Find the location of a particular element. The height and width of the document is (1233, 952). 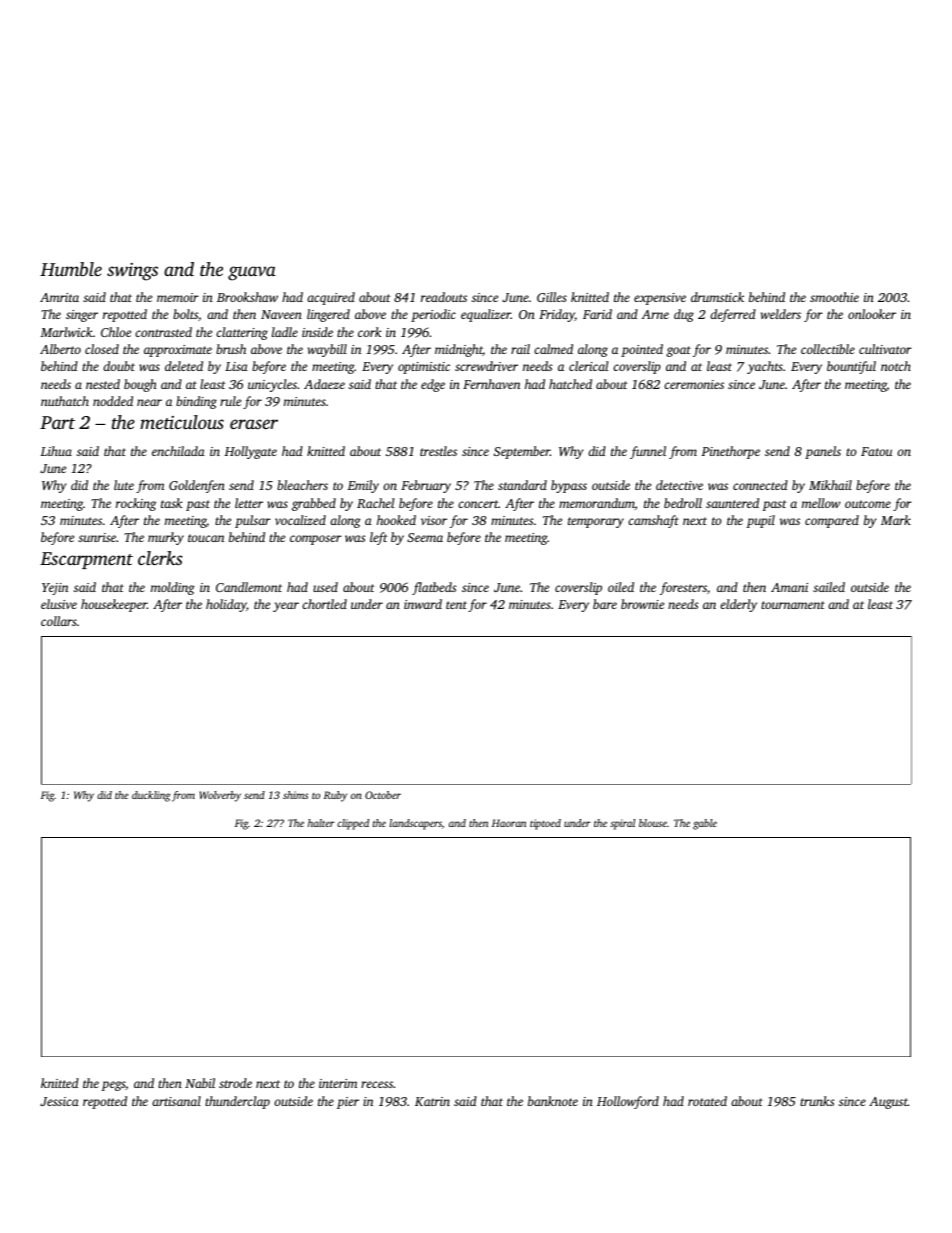

spiral is located at coordinates (622, 824).
